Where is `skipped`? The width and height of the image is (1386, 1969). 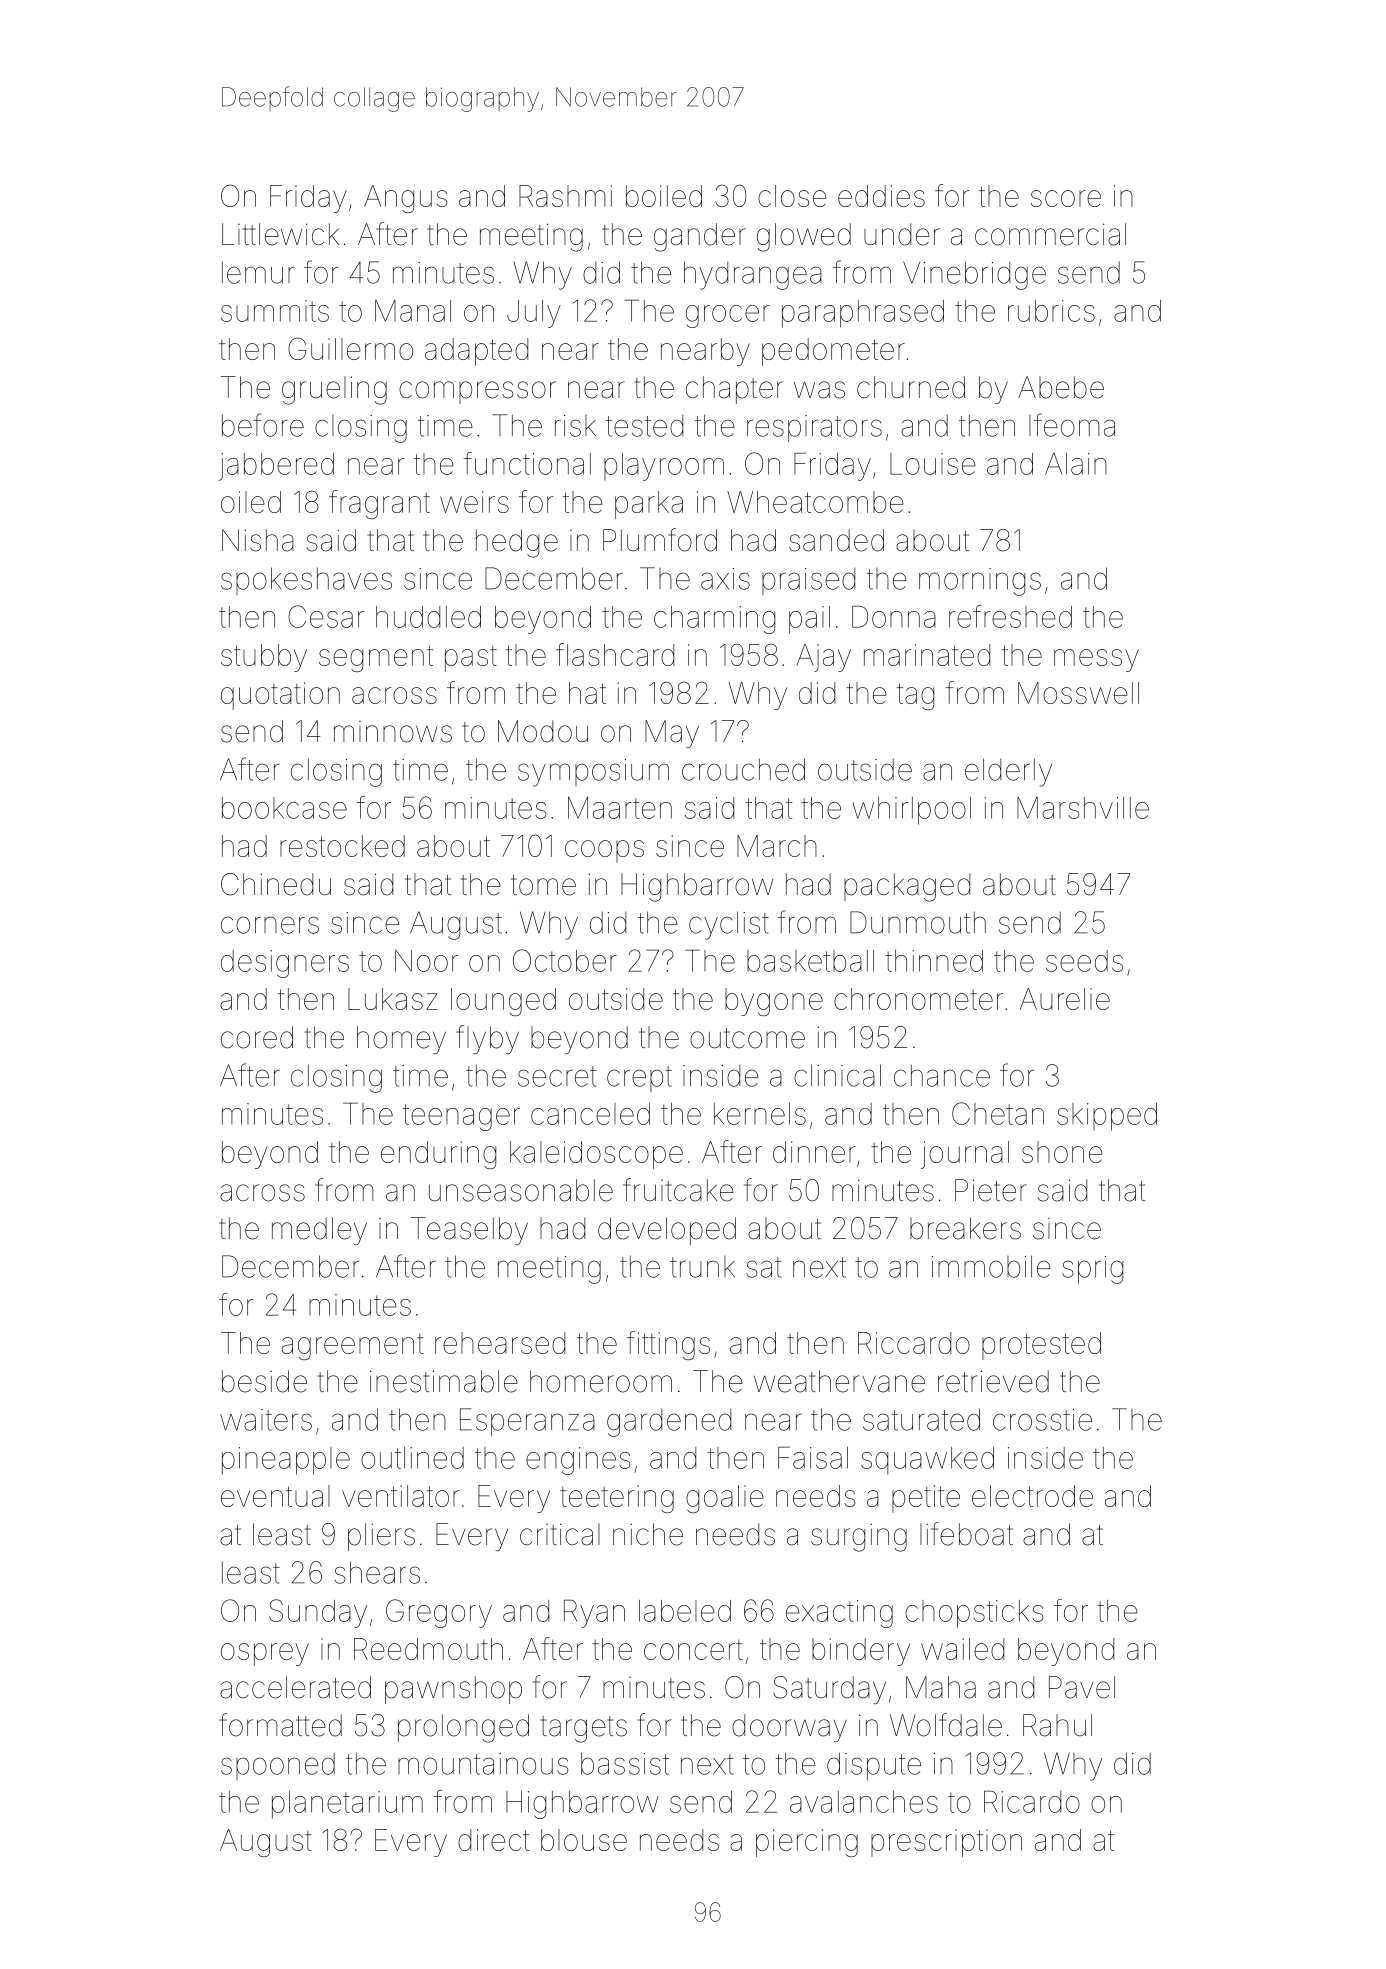 skipped is located at coordinates (1107, 1117).
